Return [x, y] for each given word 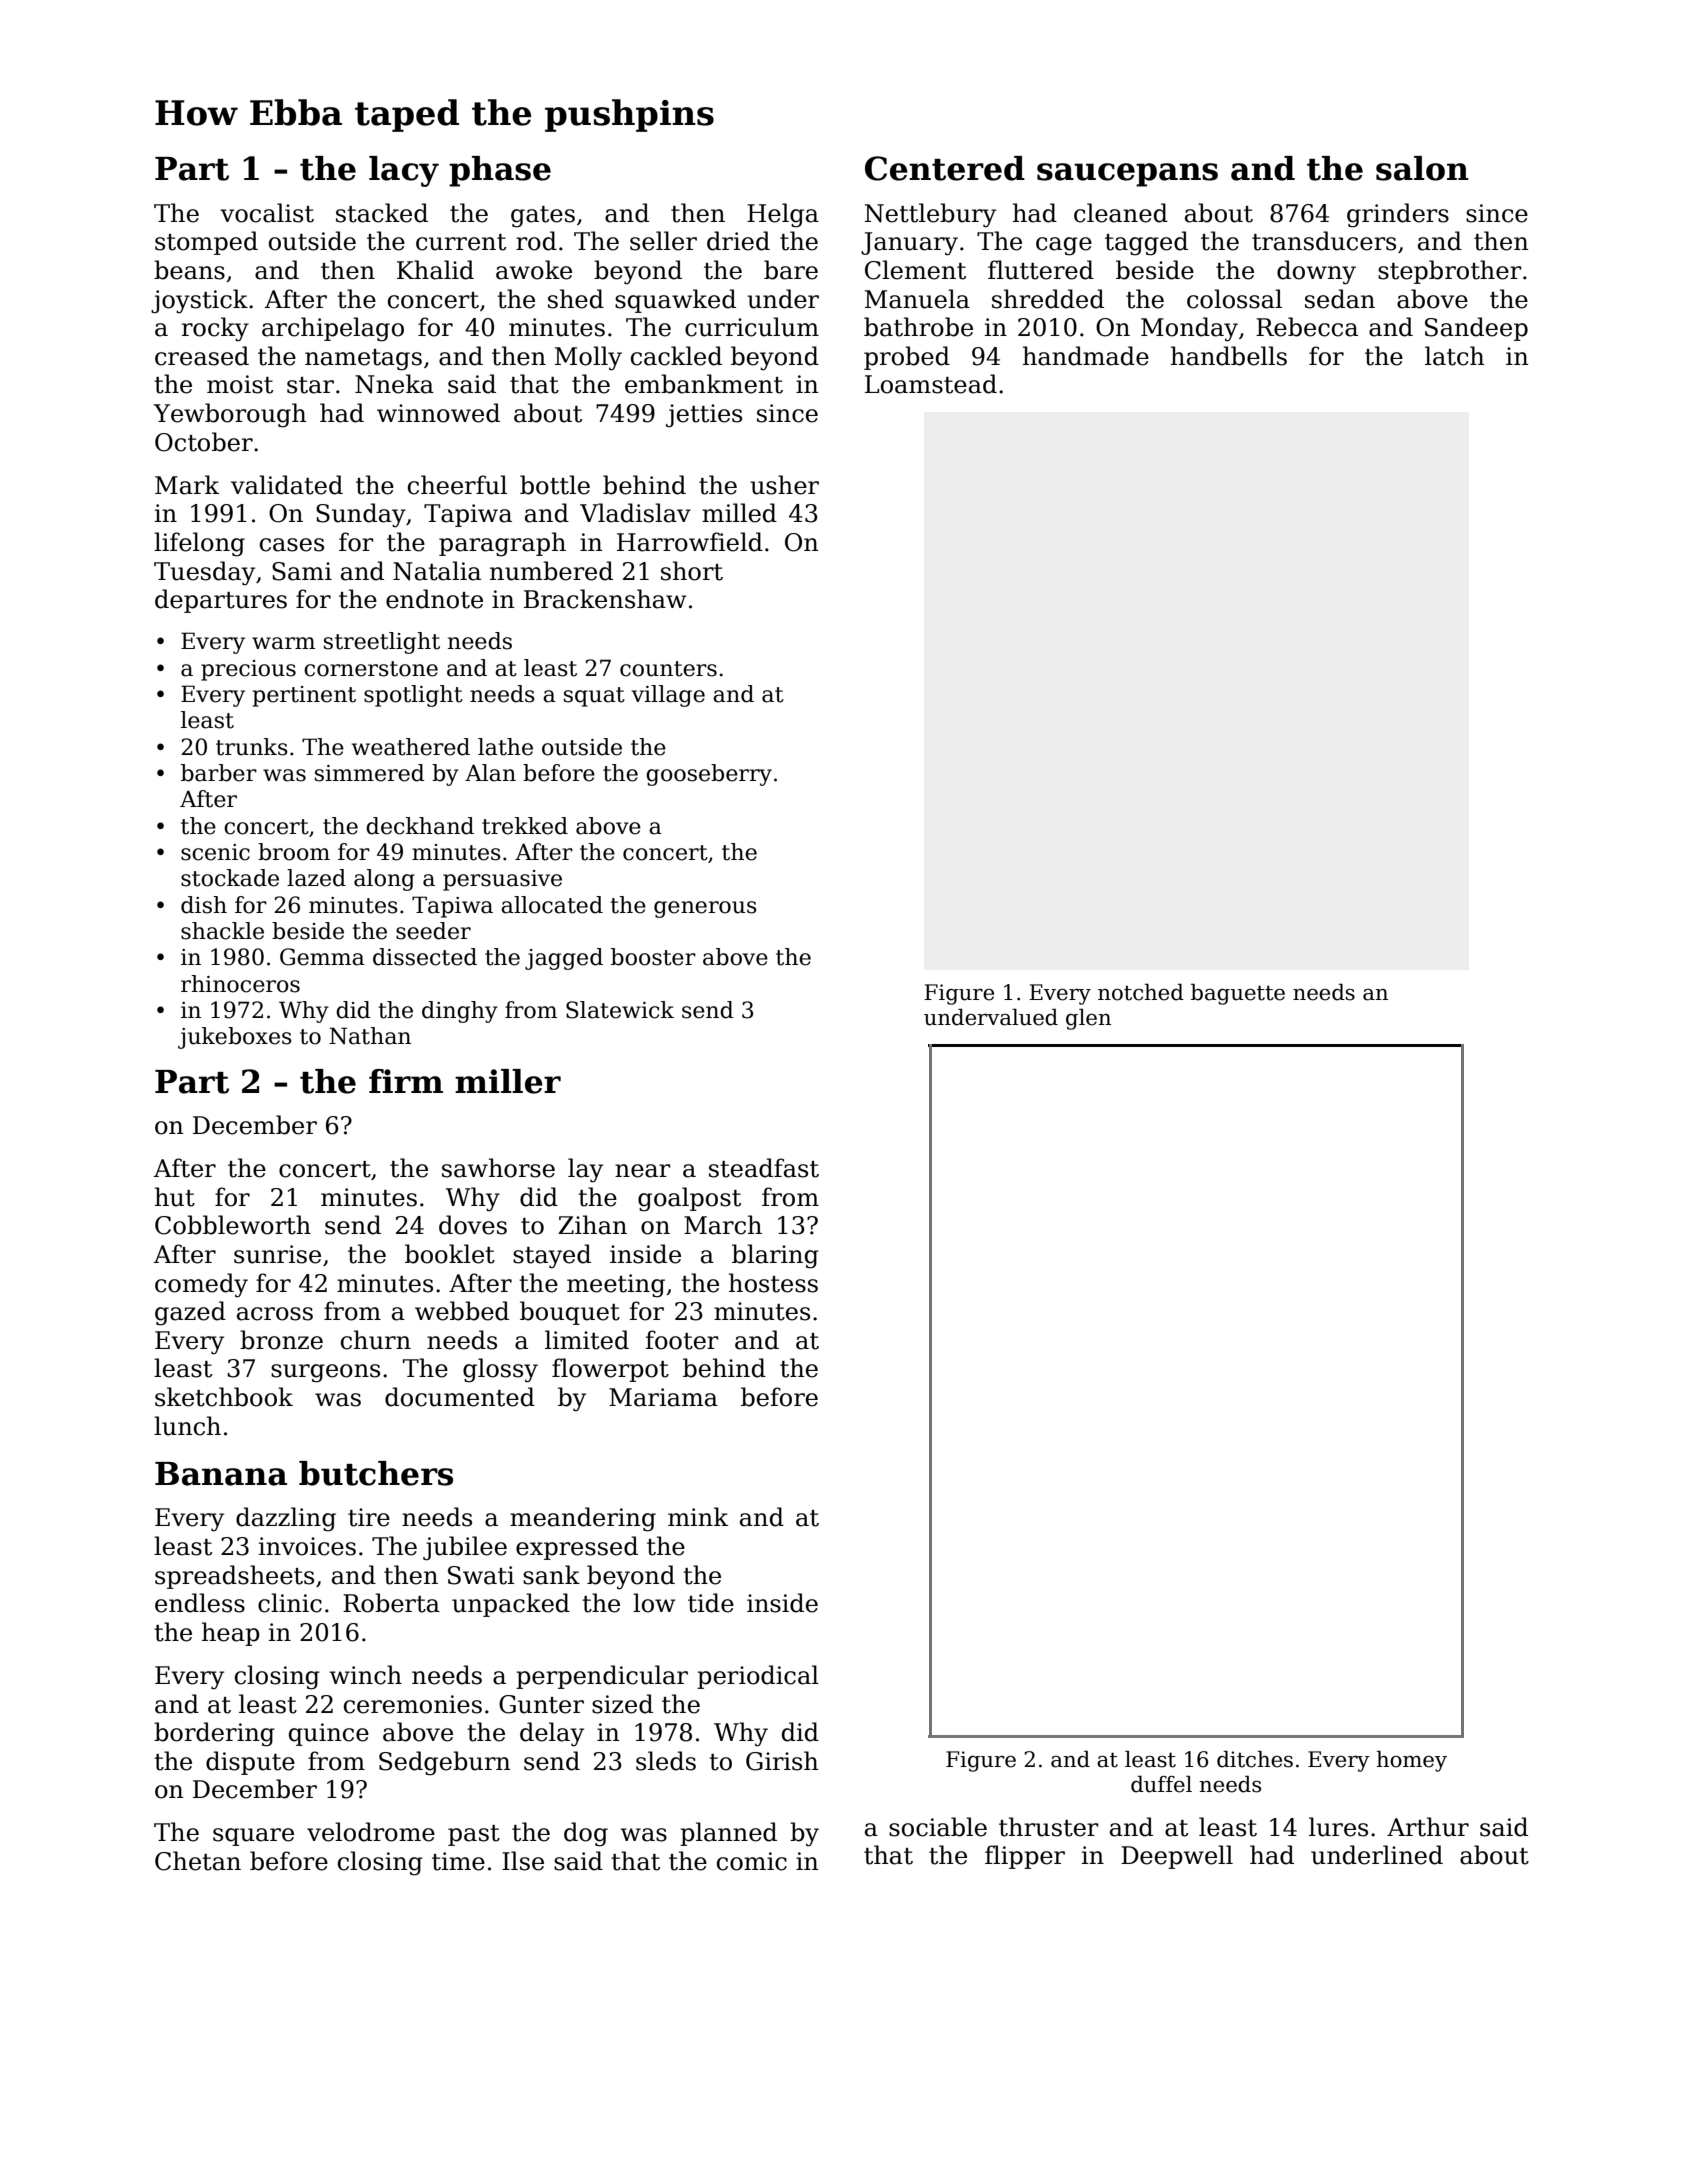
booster [653, 957]
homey [1412, 1761]
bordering [214, 1734]
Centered [945, 168]
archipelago [333, 329]
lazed [316, 878]
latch [1455, 356]
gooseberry [709, 775]
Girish [782, 1761]
